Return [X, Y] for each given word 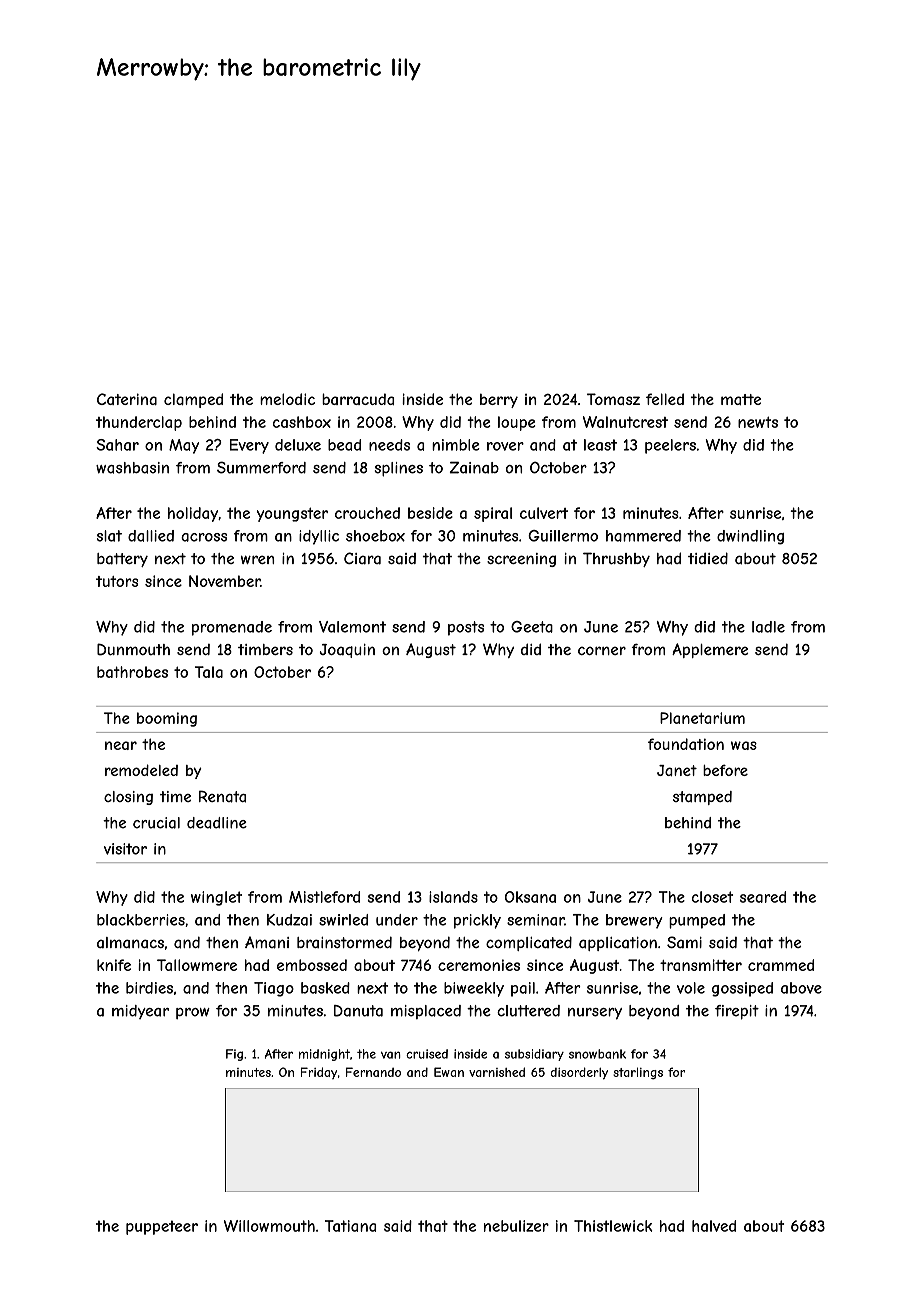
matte [741, 399]
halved [714, 1226]
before [725, 770]
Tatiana [350, 1226]
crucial [156, 823]
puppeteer [162, 1227]
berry [499, 401]
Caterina [127, 399]
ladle [768, 627]
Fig [234, 1055]
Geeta [532, 627]
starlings [638, 1073]
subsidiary [534, 1055]
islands [453, 897]
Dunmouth [133, 649]
